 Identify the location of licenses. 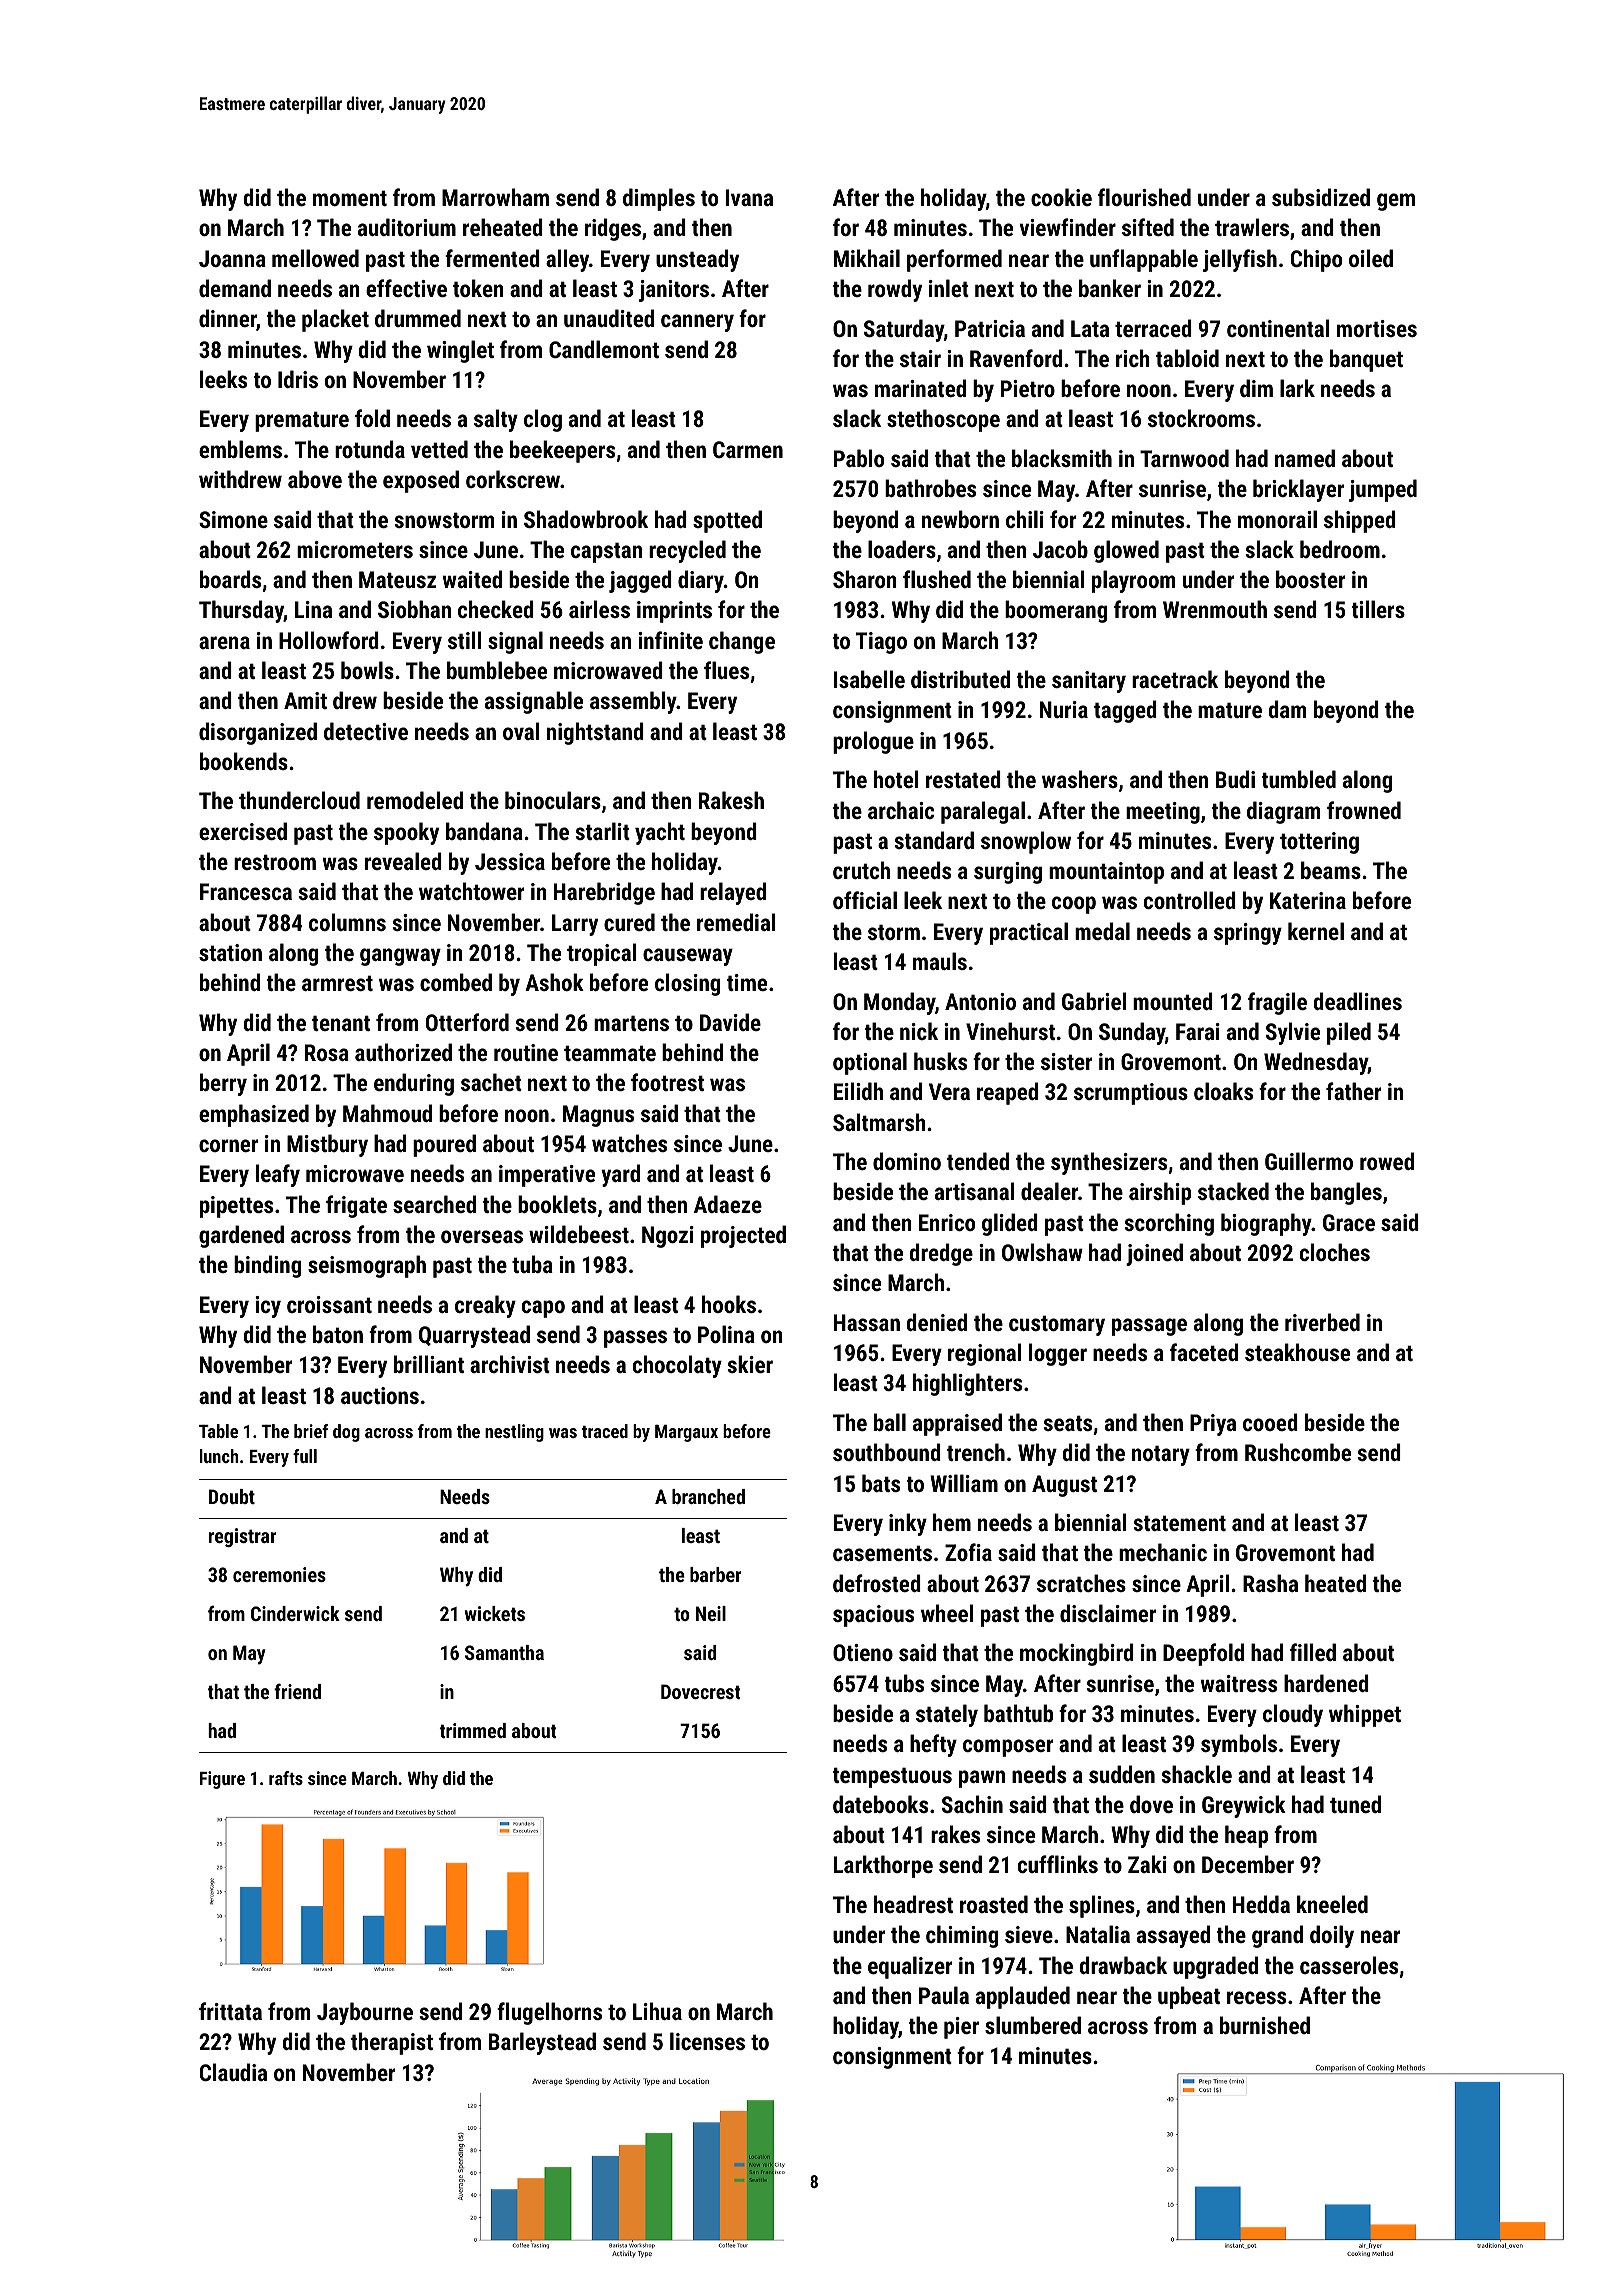
(707, 2041).
